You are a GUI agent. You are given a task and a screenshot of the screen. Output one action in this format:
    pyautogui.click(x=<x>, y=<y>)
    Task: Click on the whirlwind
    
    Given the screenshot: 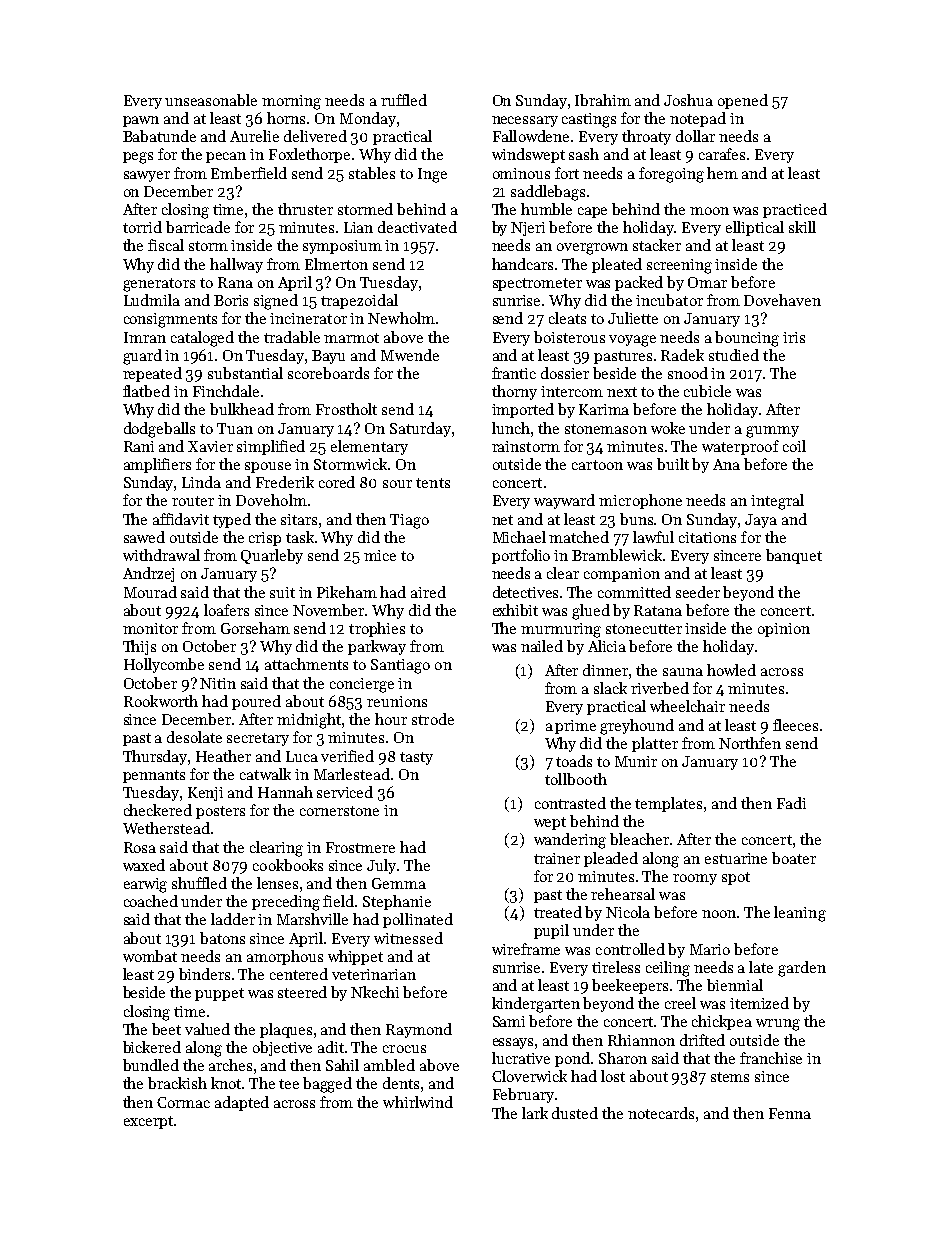 What is the action you would take?
    pyautogui.click(x=418, y=1102)
